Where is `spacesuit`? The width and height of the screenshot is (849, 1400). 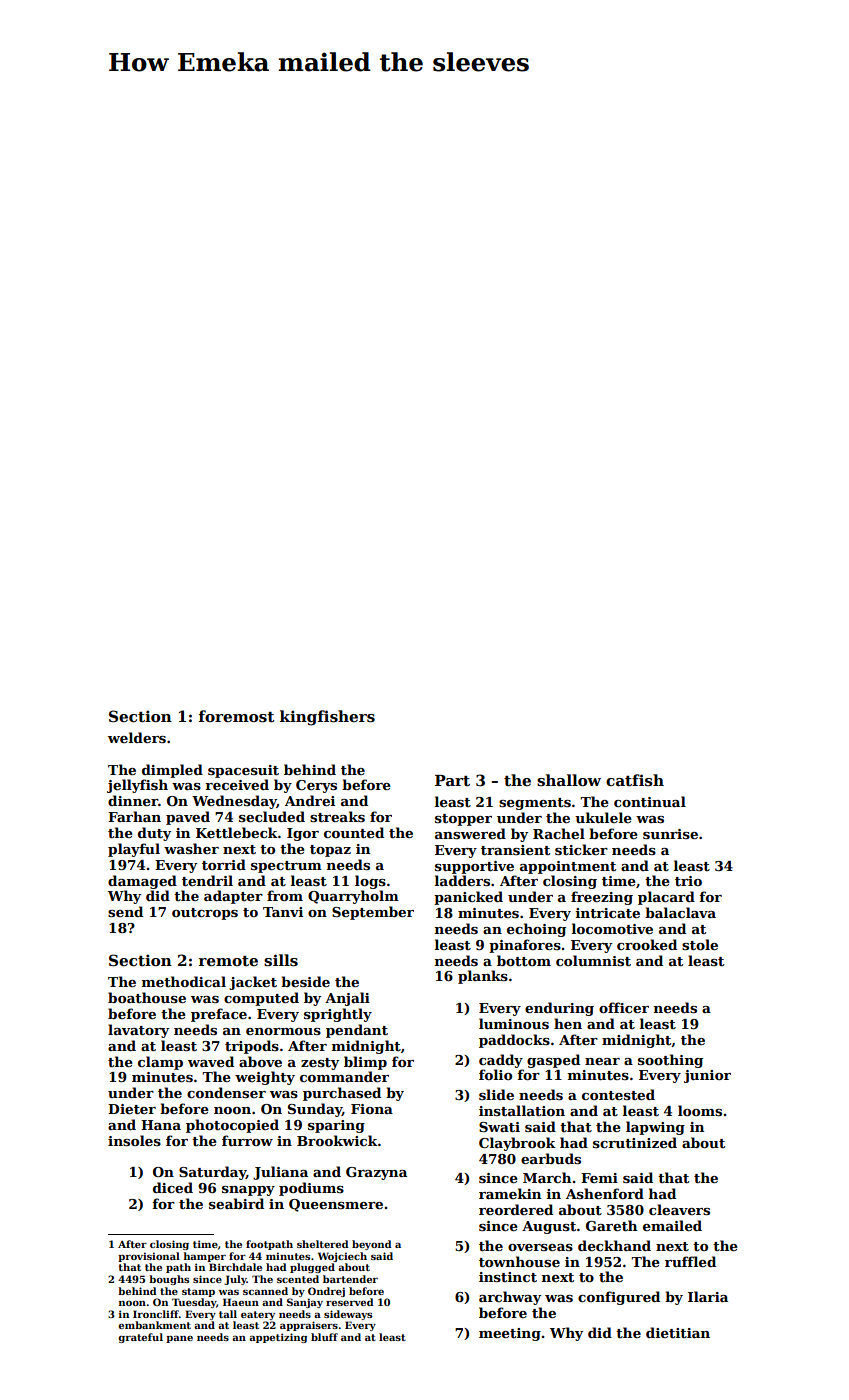 spacesuit is located at coordinates (243, 771).
